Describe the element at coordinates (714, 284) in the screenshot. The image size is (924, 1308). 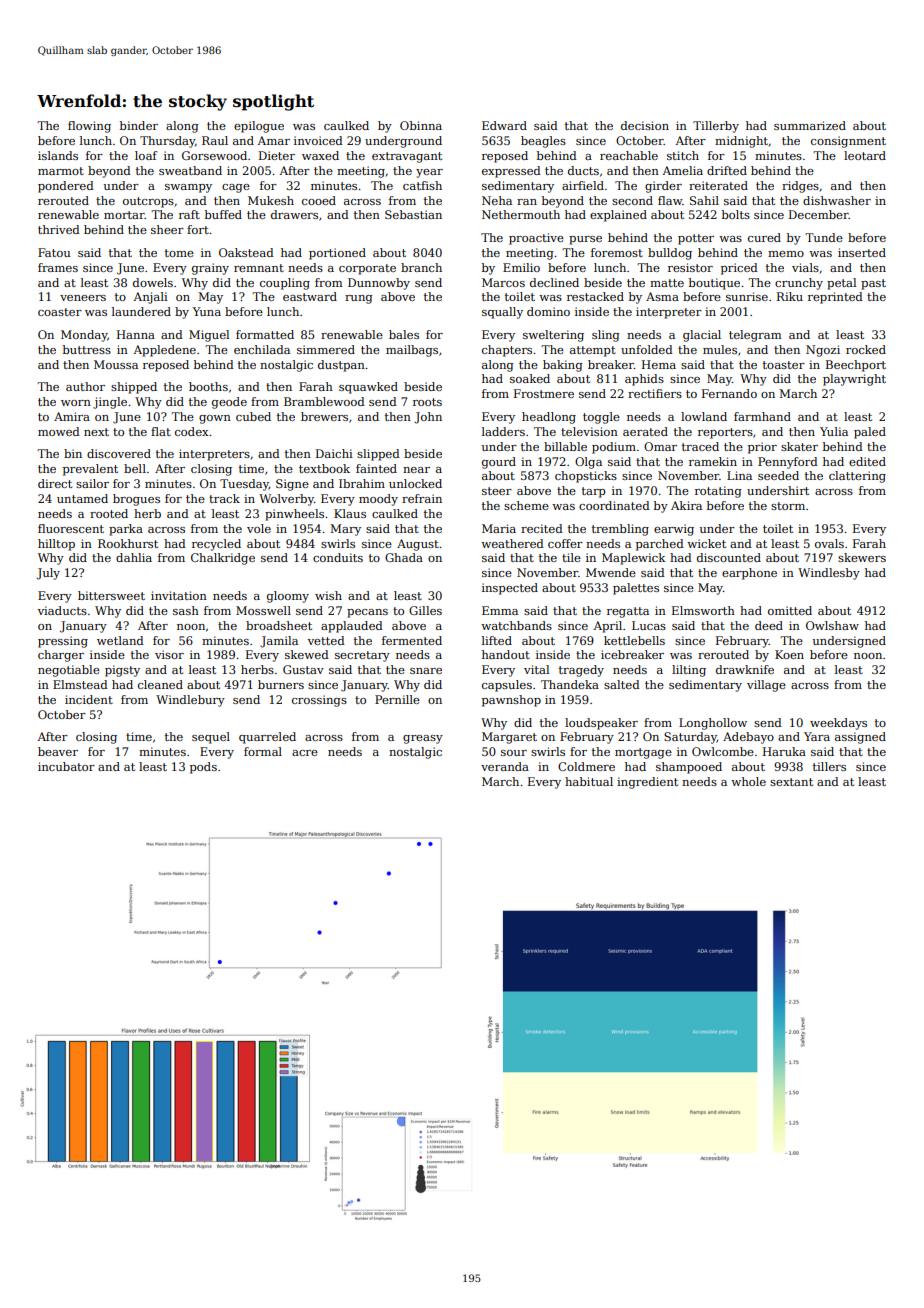
I see `boutique` at that location.
